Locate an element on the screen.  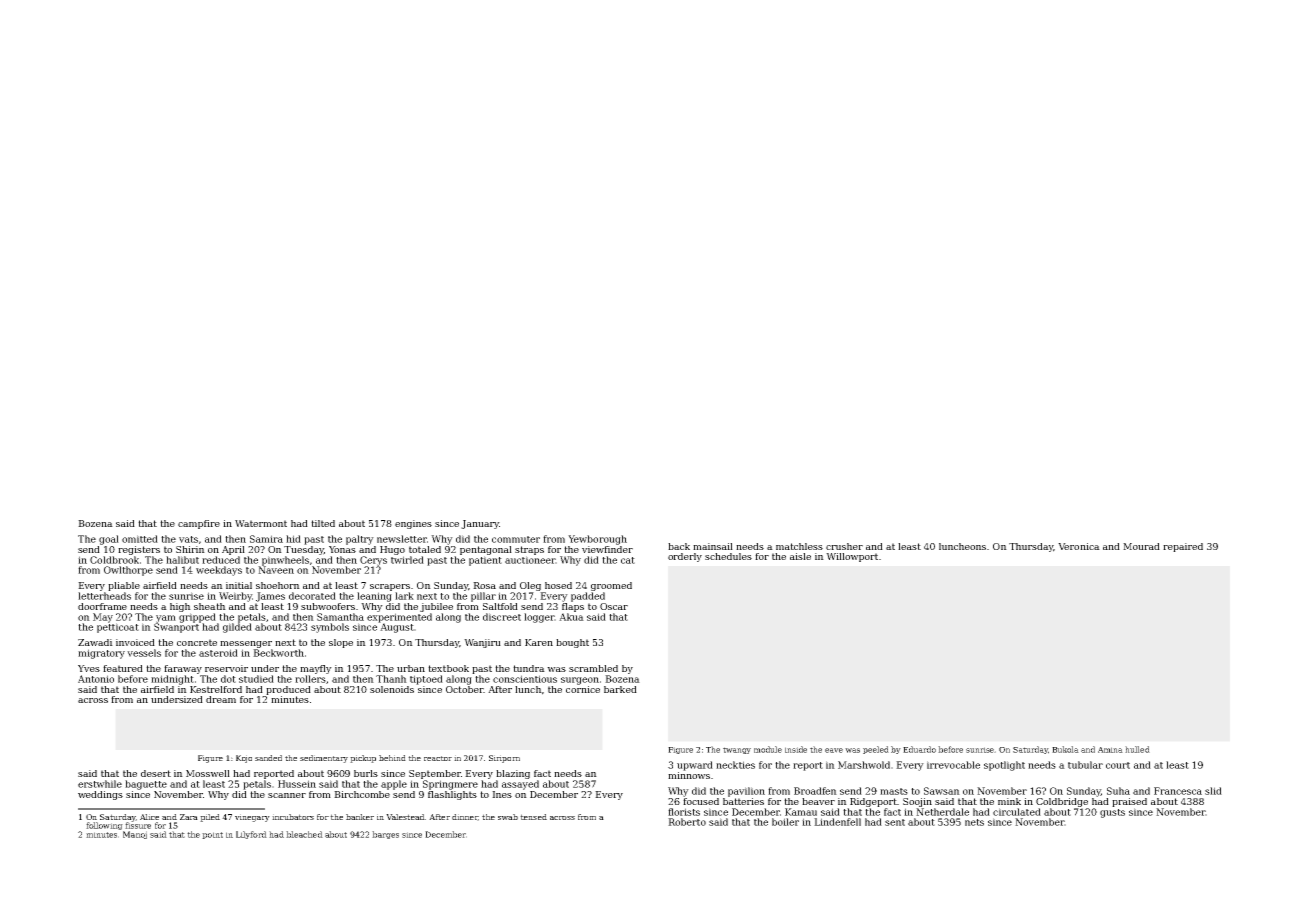
Veronica is located at coordinates (1079, 546).
